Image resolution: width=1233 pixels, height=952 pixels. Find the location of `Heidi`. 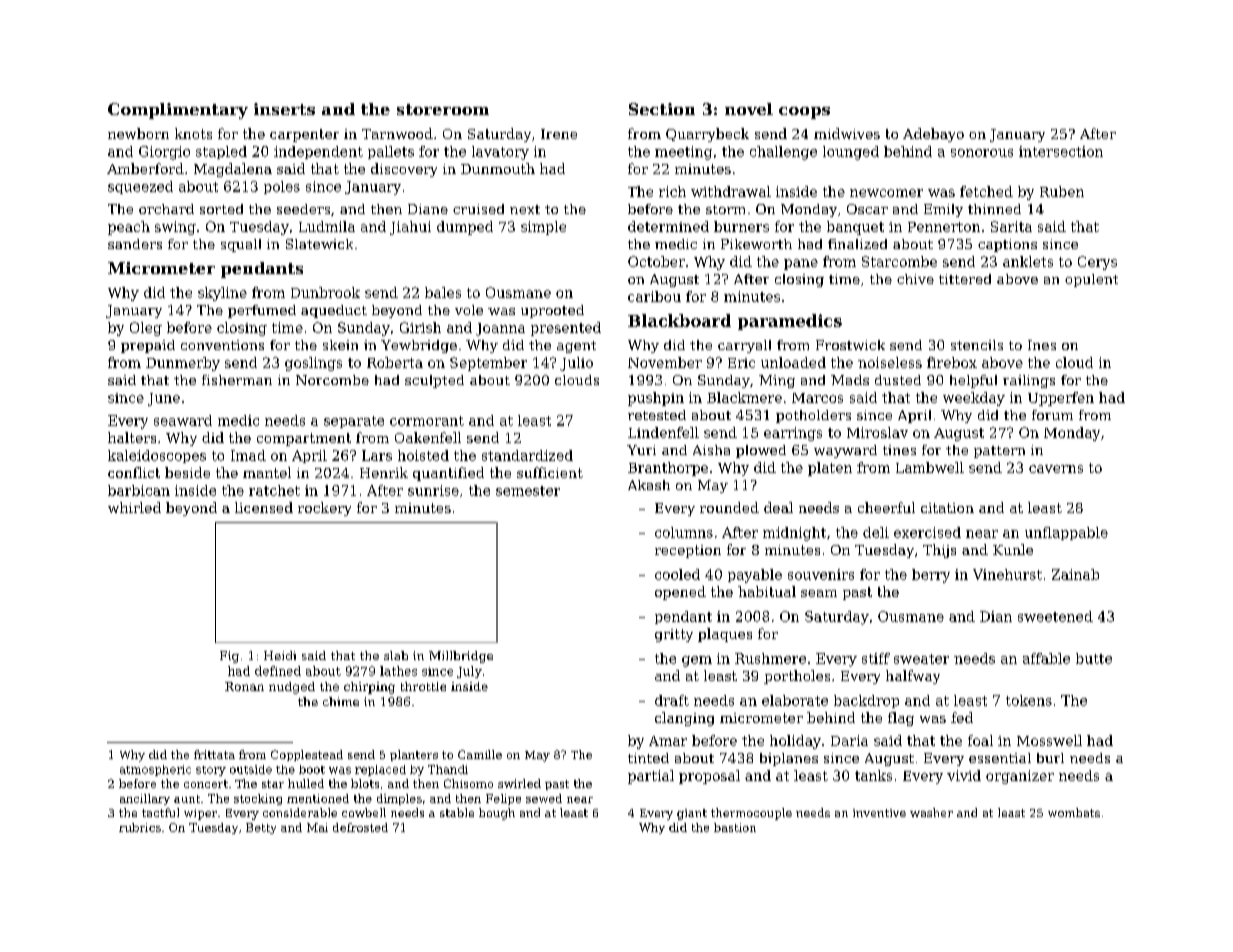

Heidi is located at coordinates (280, 655).
